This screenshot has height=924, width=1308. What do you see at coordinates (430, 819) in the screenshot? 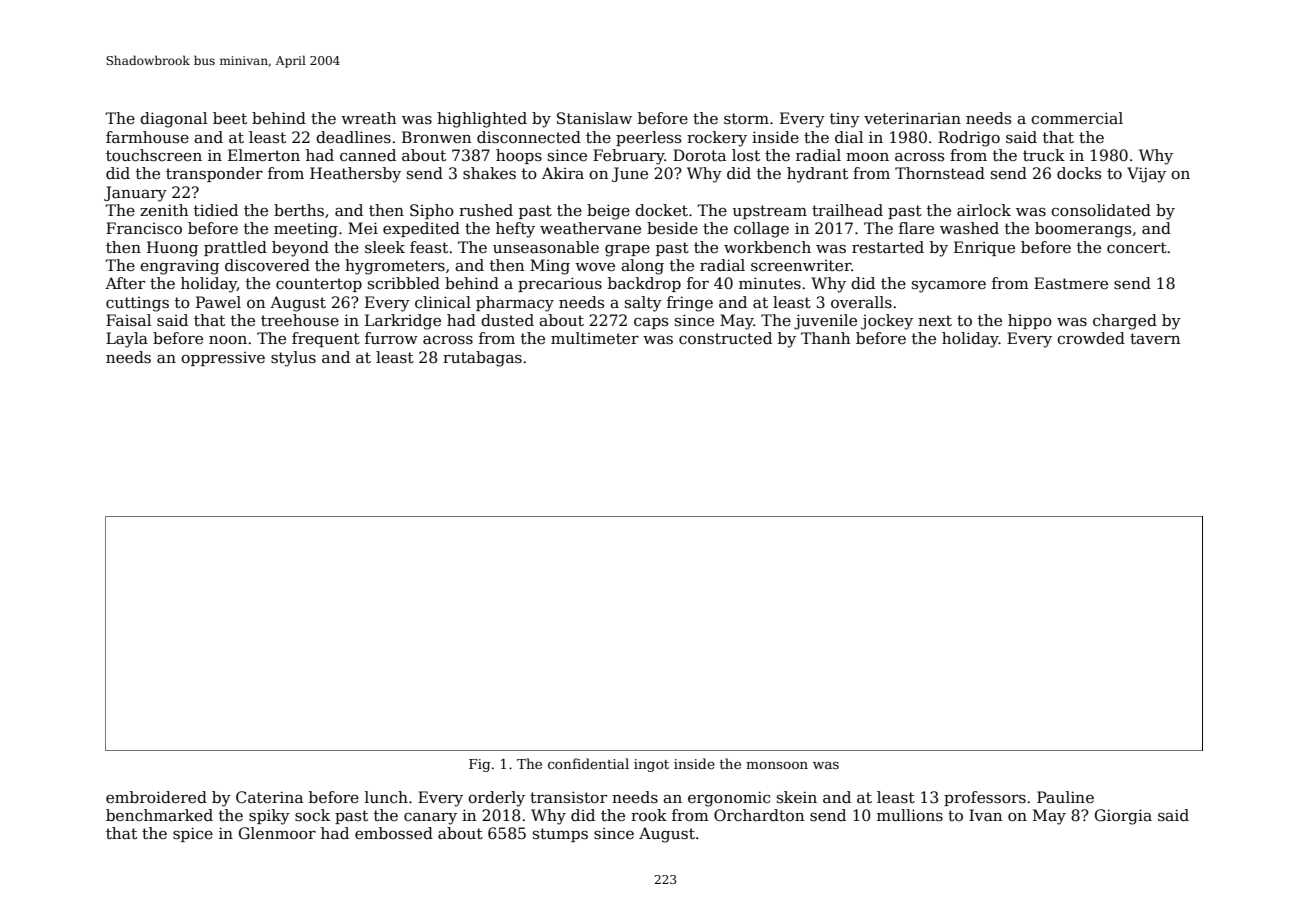
I see `canary` at bounding box center [430, 819].
